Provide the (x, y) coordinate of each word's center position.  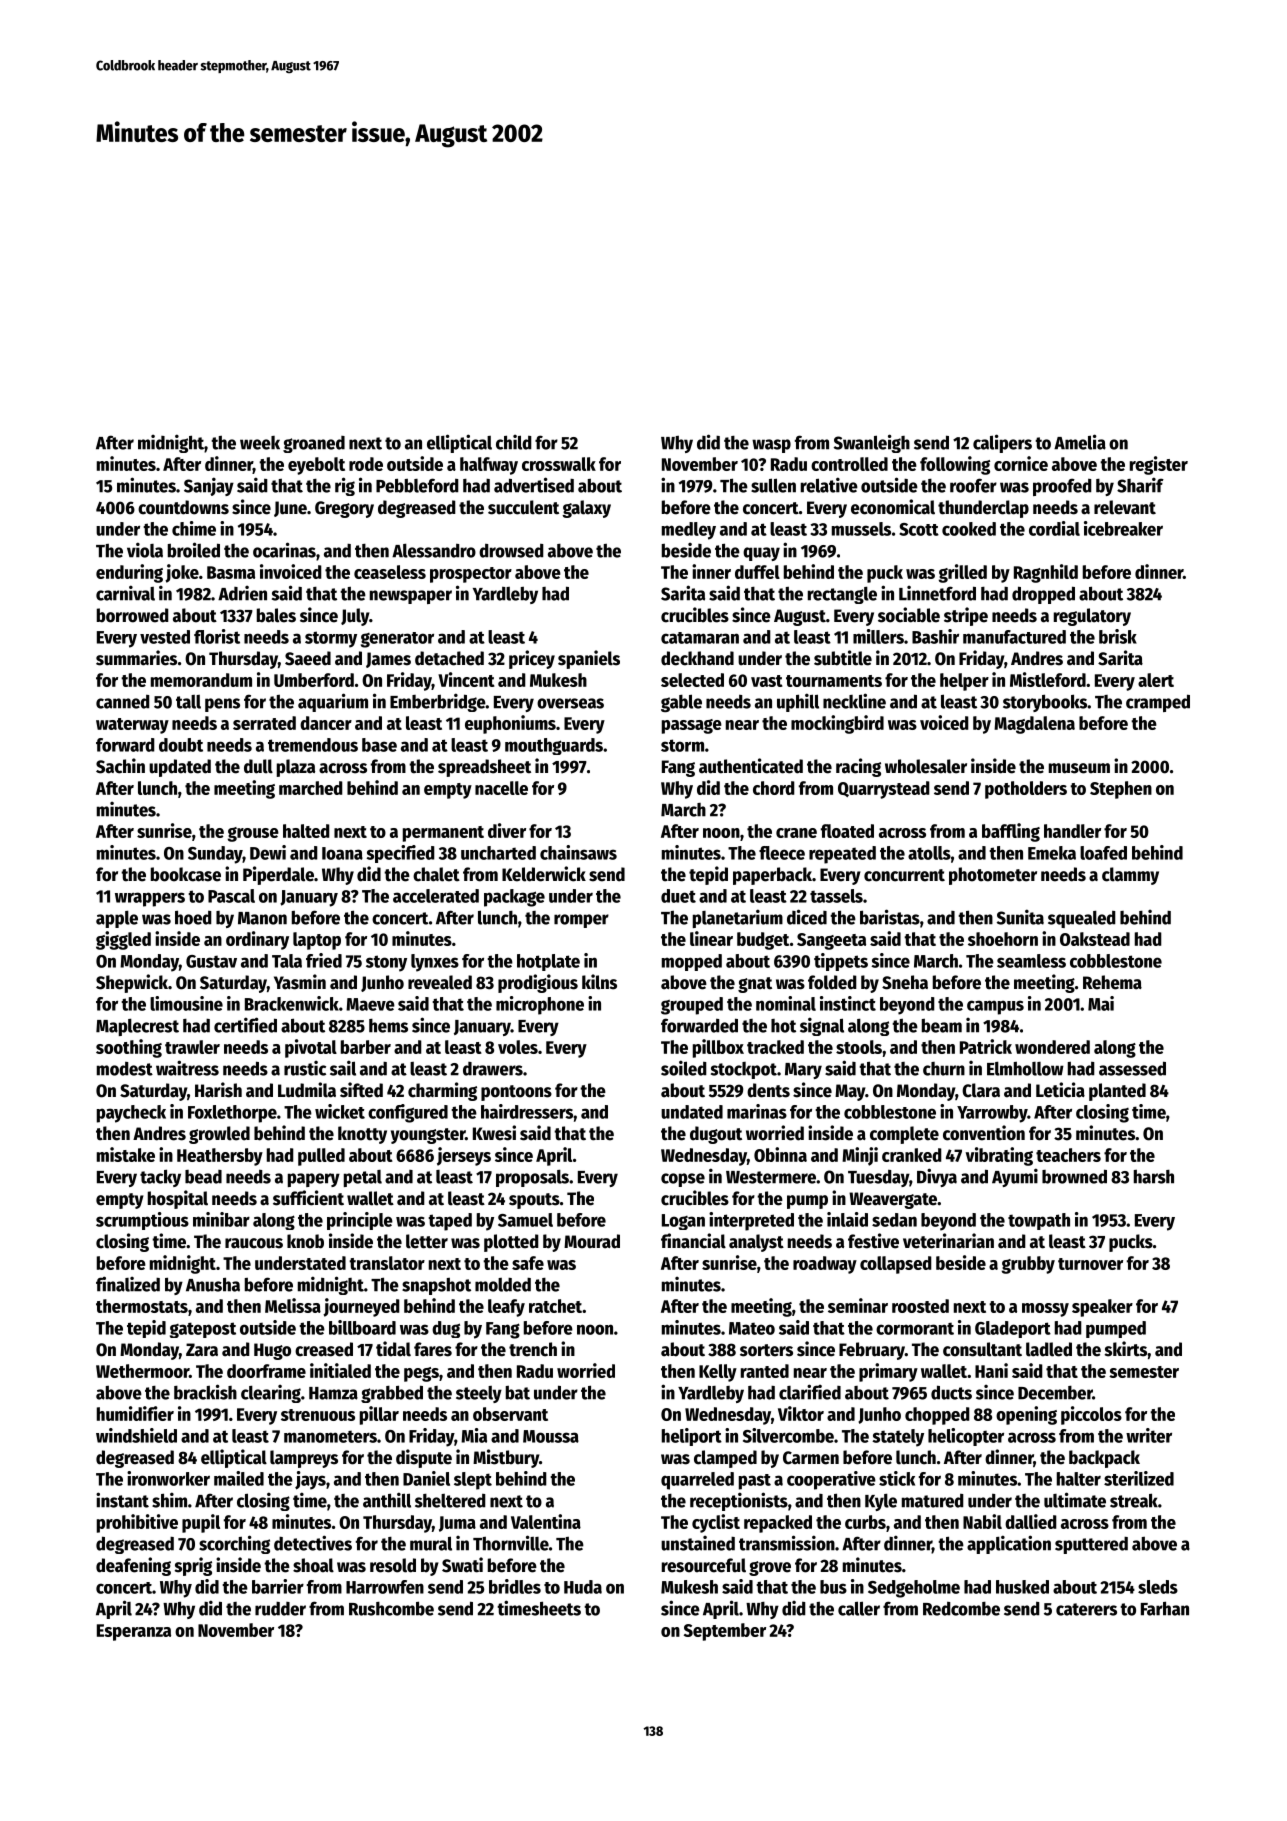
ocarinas (284, 550)
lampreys (304, 1459)
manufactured (1014, 637)
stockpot (744, 1070)
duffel (757, 572)
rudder (280, 1609)
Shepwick (132, 983)
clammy (1130, 876)
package (514, 898)
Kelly (718, 1373)
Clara (981, 1090)
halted (306, 831)
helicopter (966, 1437)
